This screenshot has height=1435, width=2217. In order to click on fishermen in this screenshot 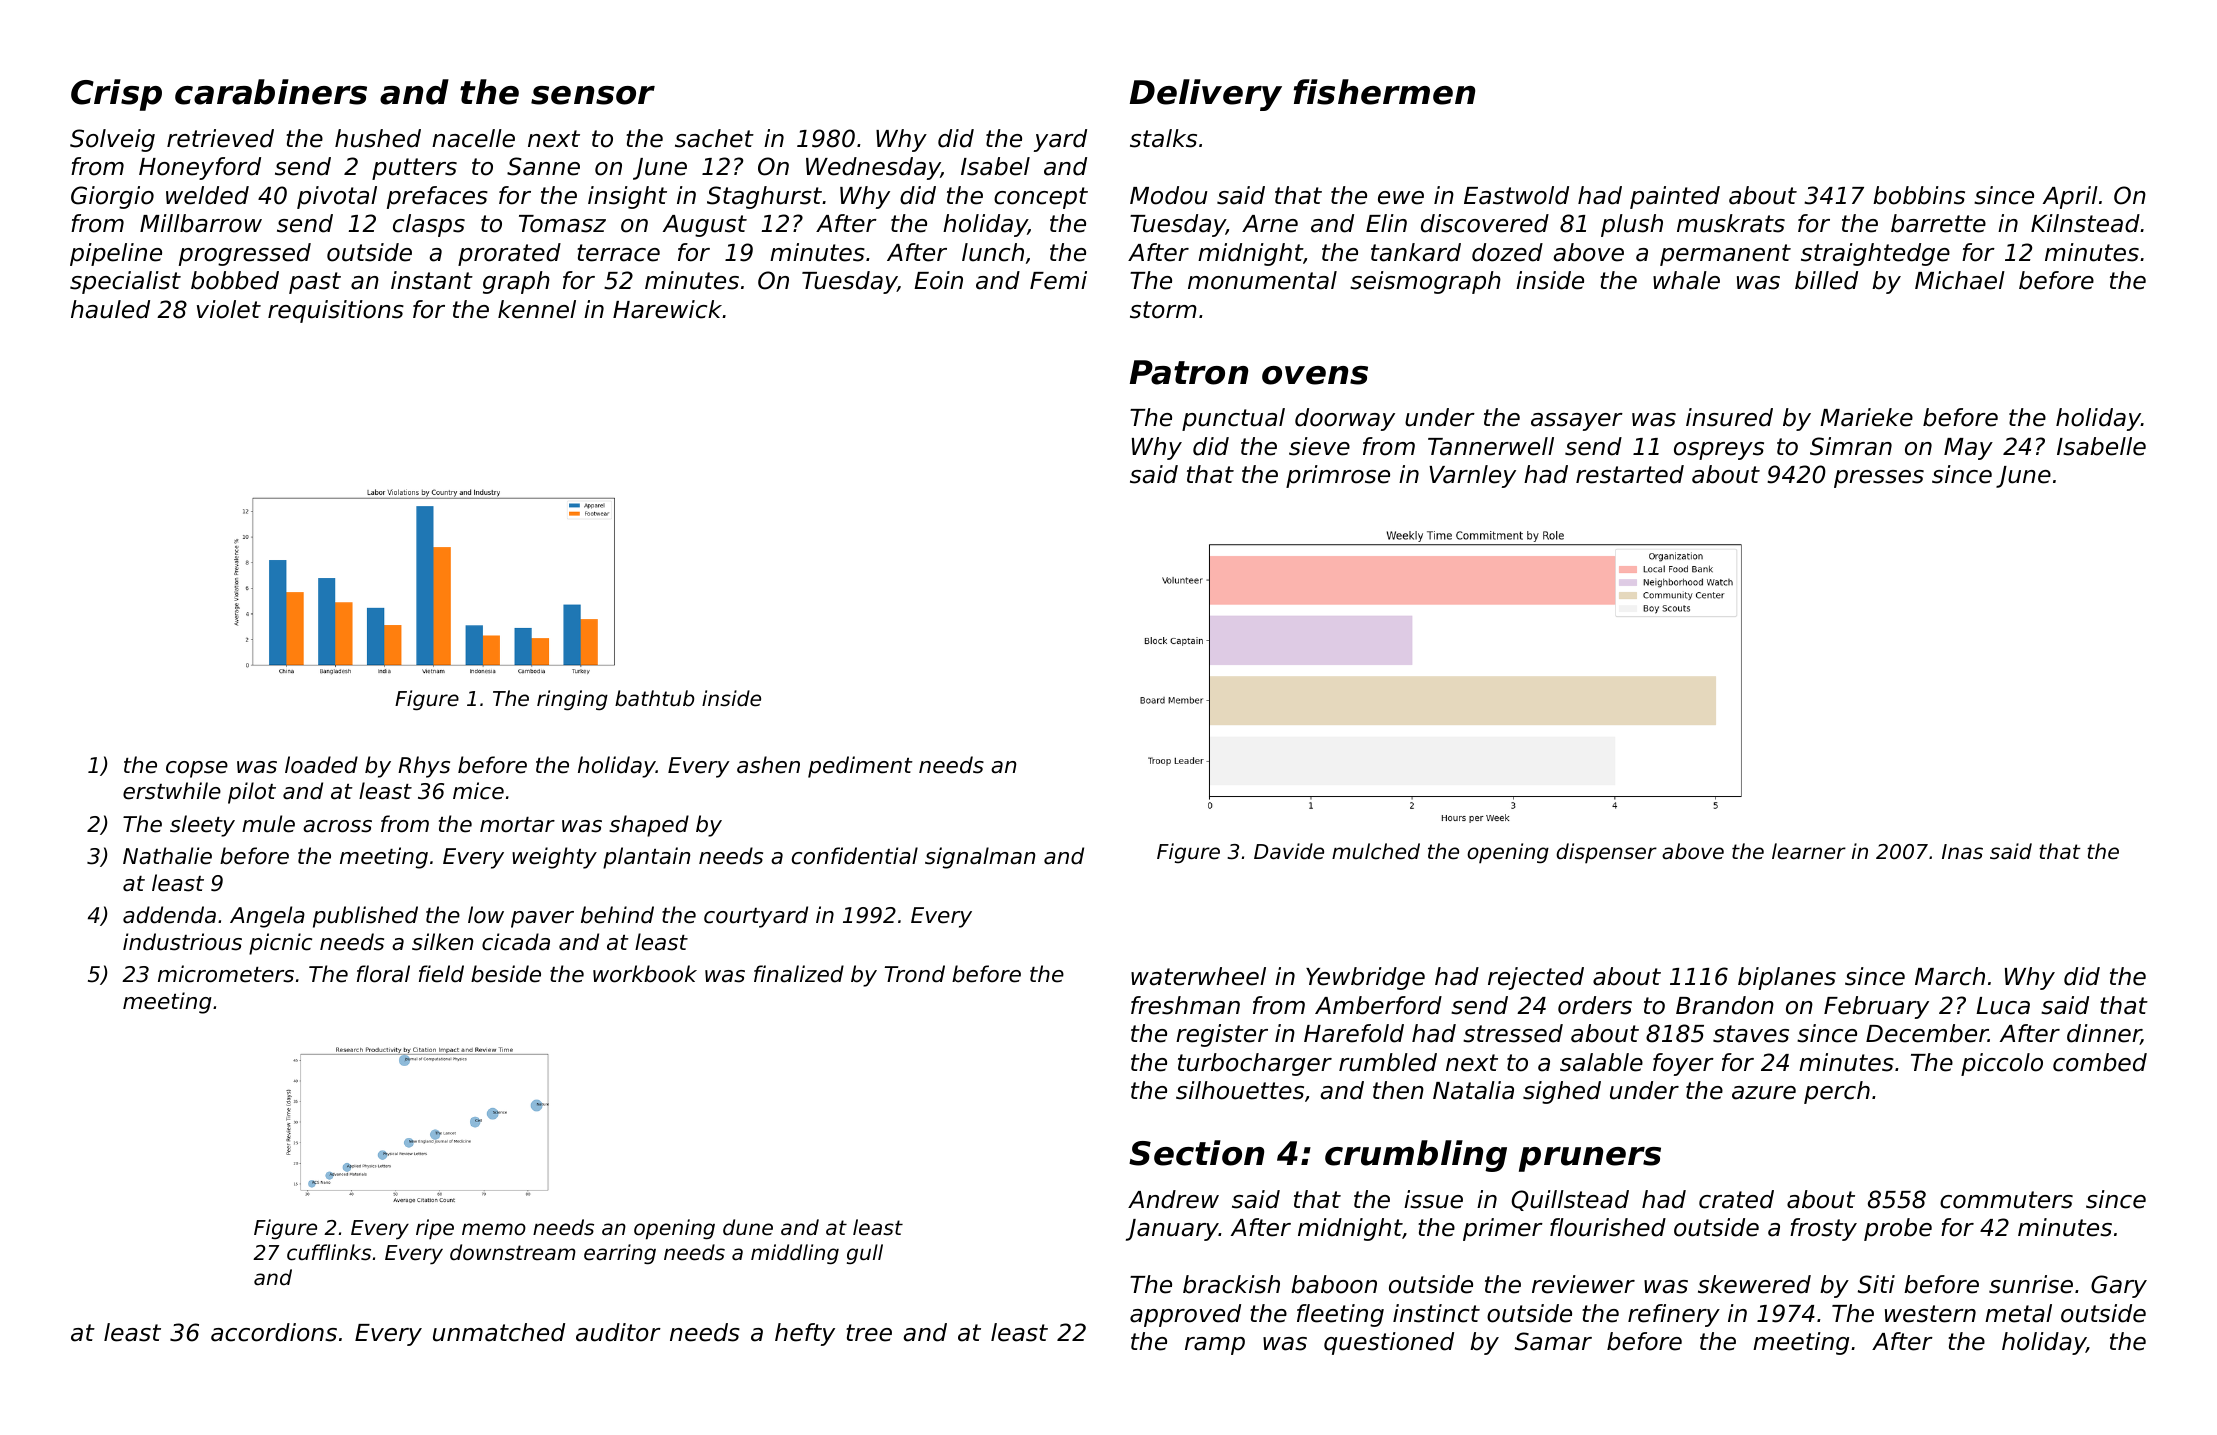, I will do `click(1384, 92)`.
